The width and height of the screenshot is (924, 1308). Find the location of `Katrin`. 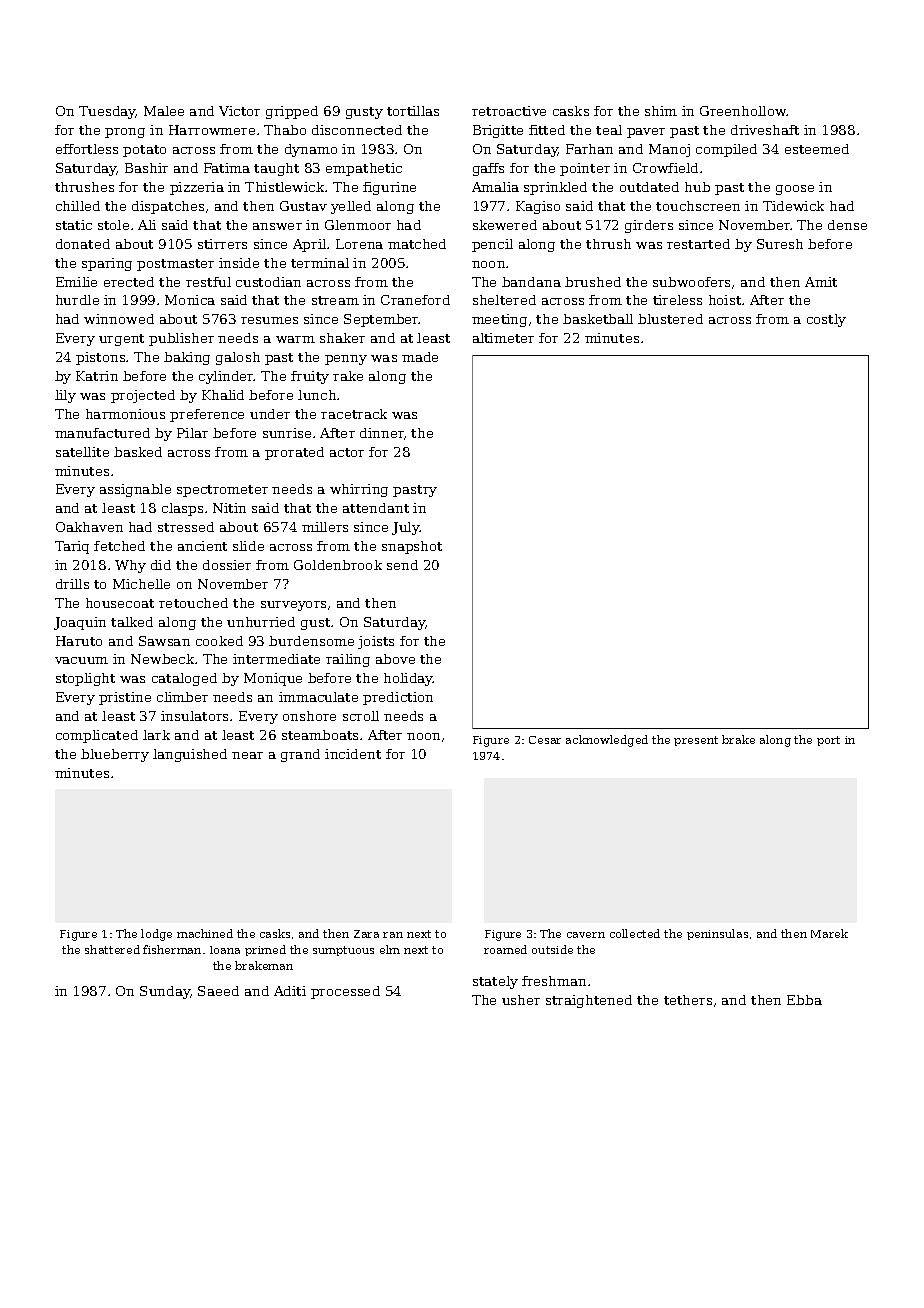

Katrin is located at coordinates (97, 376).
